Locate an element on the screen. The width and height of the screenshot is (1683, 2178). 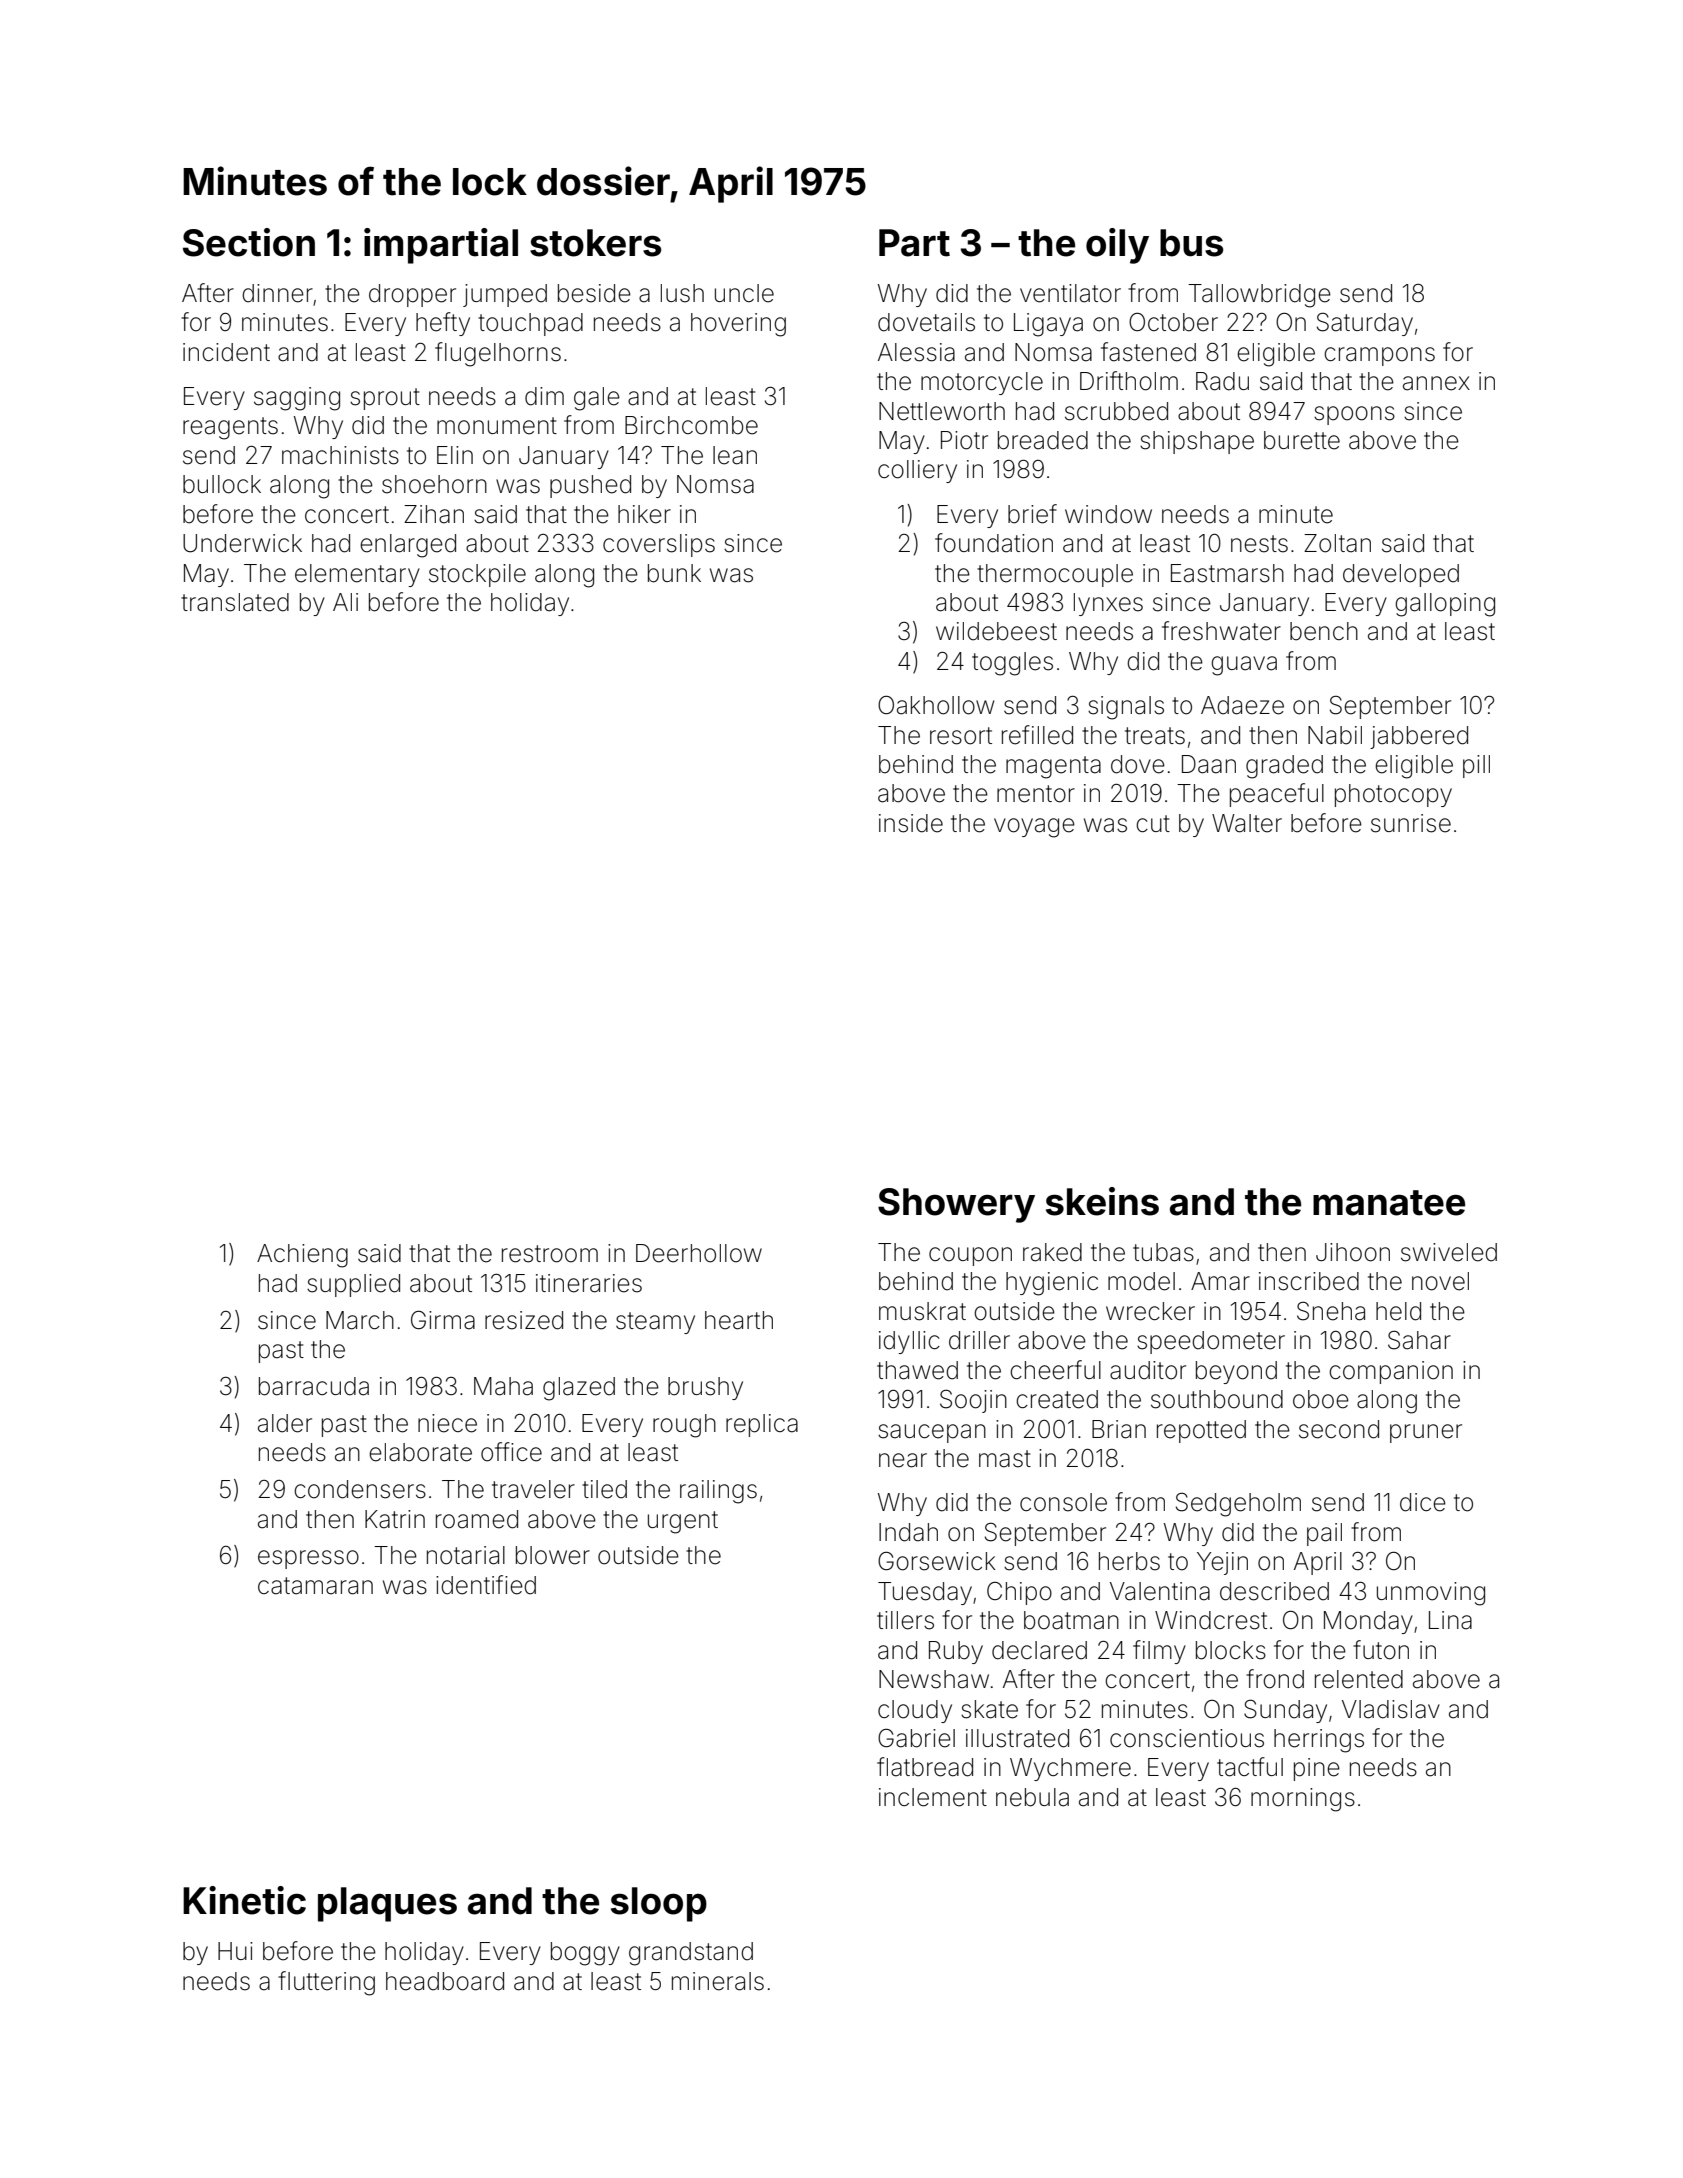
headboard is located at coordinates (445, 1981).
